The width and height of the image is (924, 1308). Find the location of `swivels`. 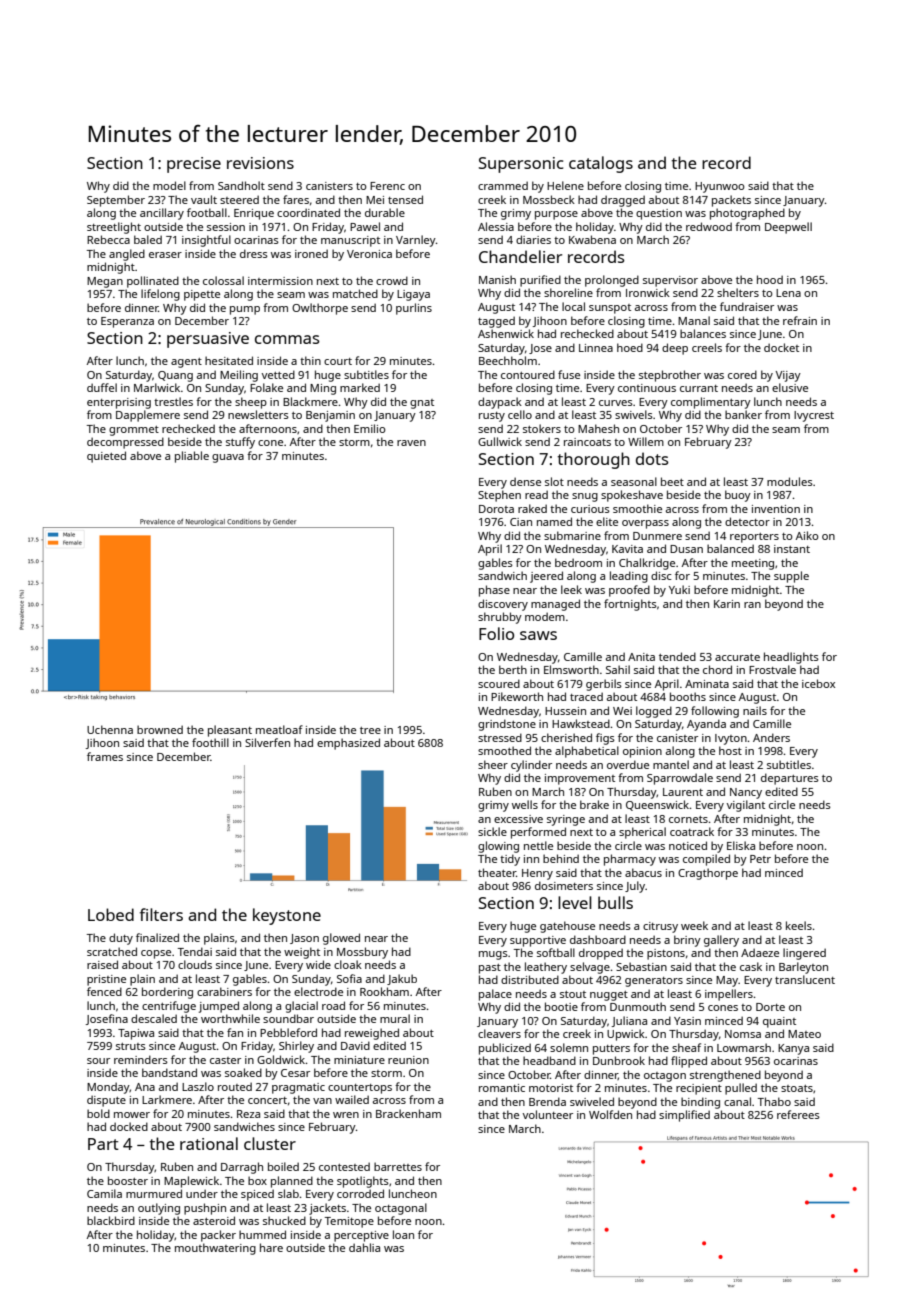

swivels is located at coordinates (634, 414).
